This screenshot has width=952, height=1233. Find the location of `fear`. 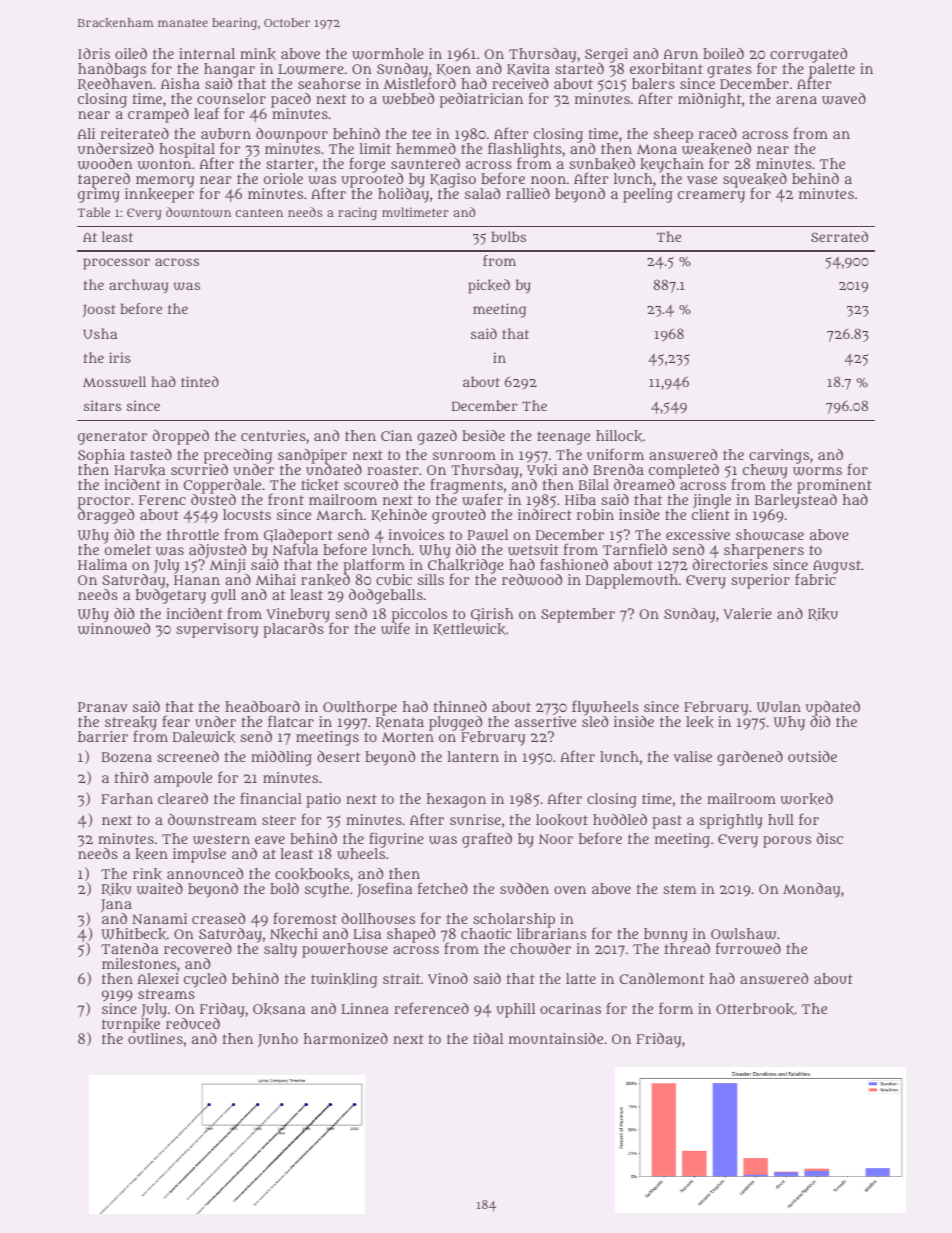

fear is located at coordinates (176, 721).
